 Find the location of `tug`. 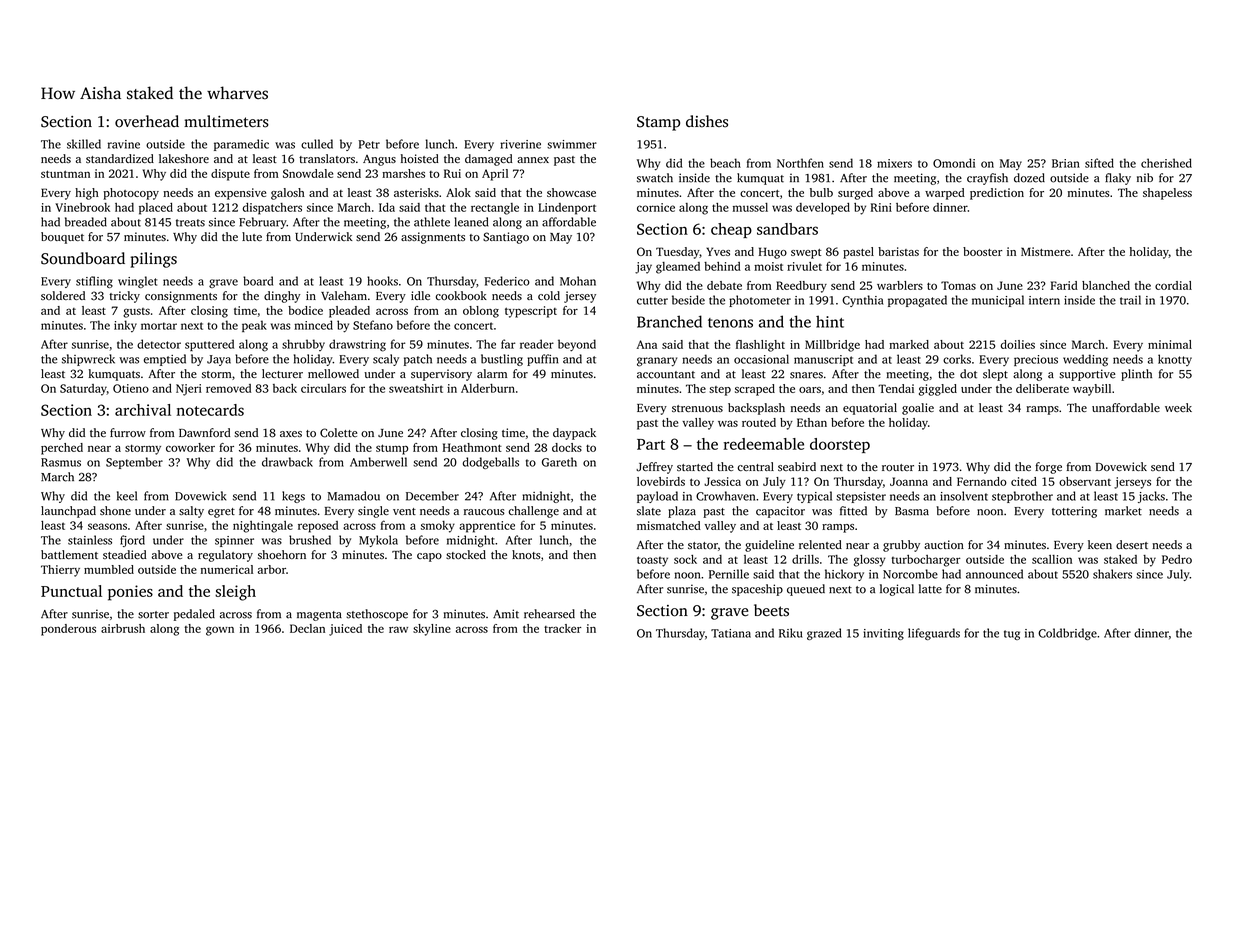

tug is located at coordinates (1012, 635).
